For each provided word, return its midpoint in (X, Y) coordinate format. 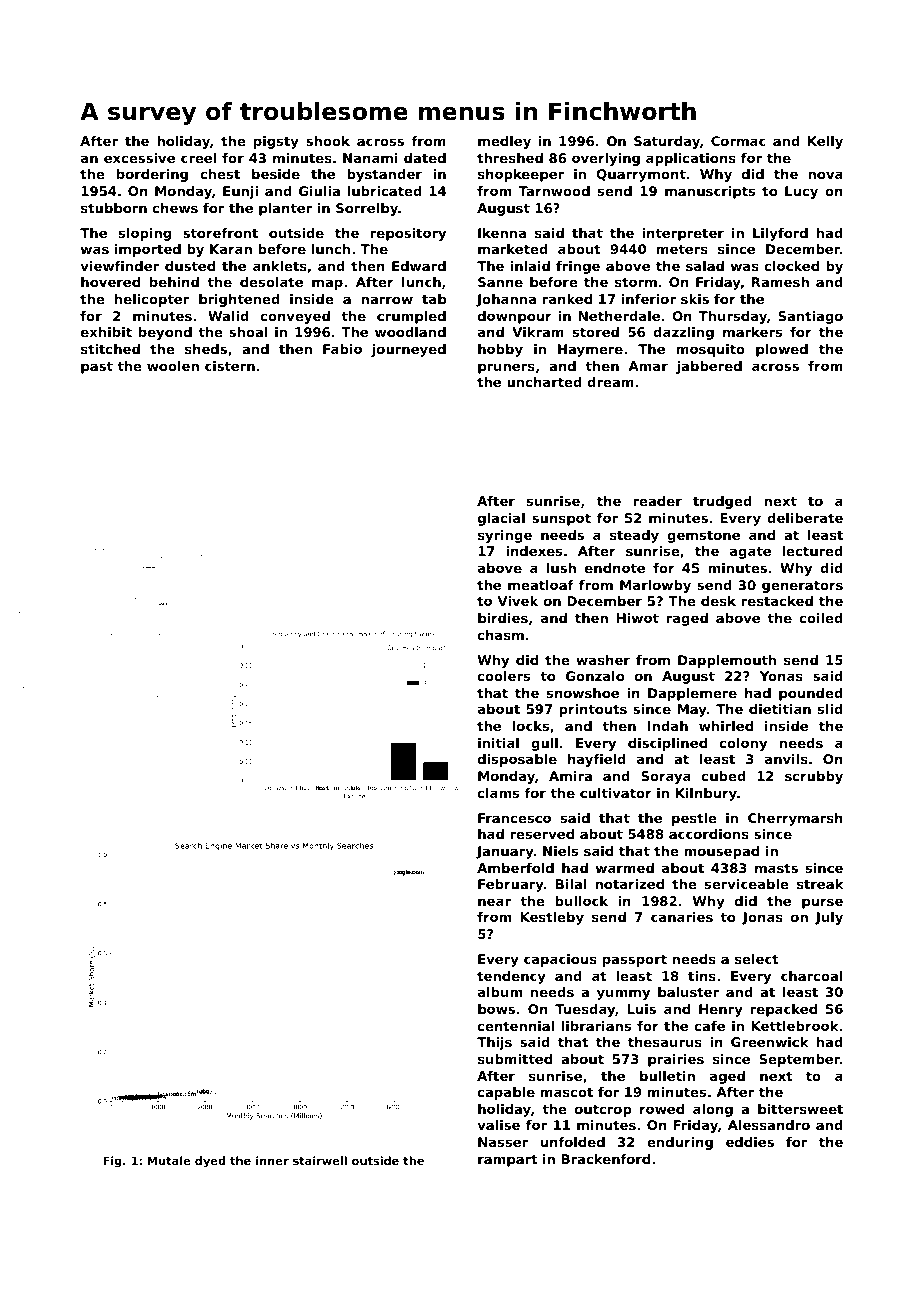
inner (272, 1160)
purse (822, 903)
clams (498, 793)
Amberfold (515, 868)
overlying (606, 159)
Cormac (738, 141)
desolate (271, 282)
